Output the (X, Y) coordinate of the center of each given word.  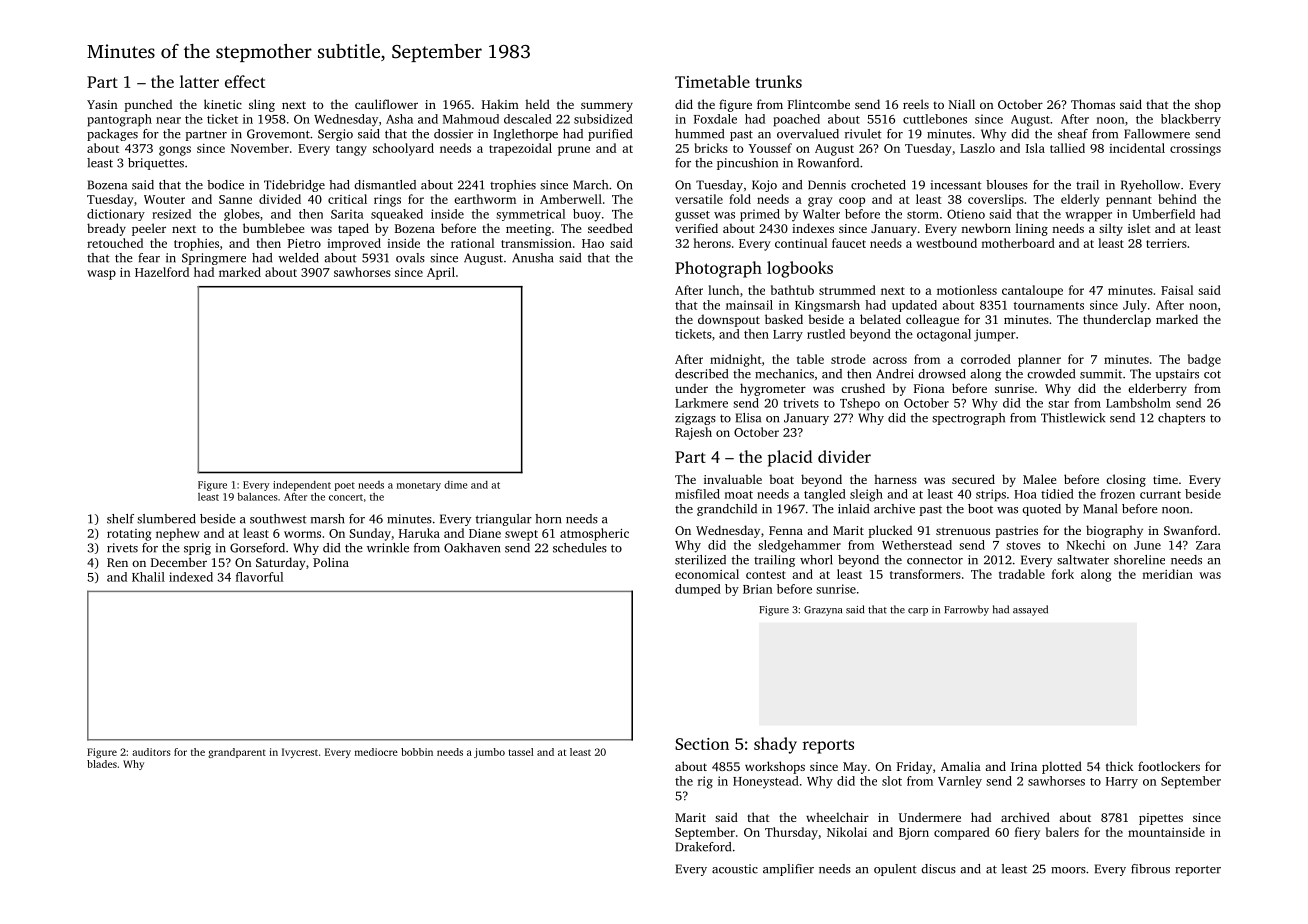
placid (790, 458)
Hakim (500, 104)
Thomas (1093, 104)
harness (895, 479)
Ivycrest (300, 753)
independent (302, 485)
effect (245, 81)
